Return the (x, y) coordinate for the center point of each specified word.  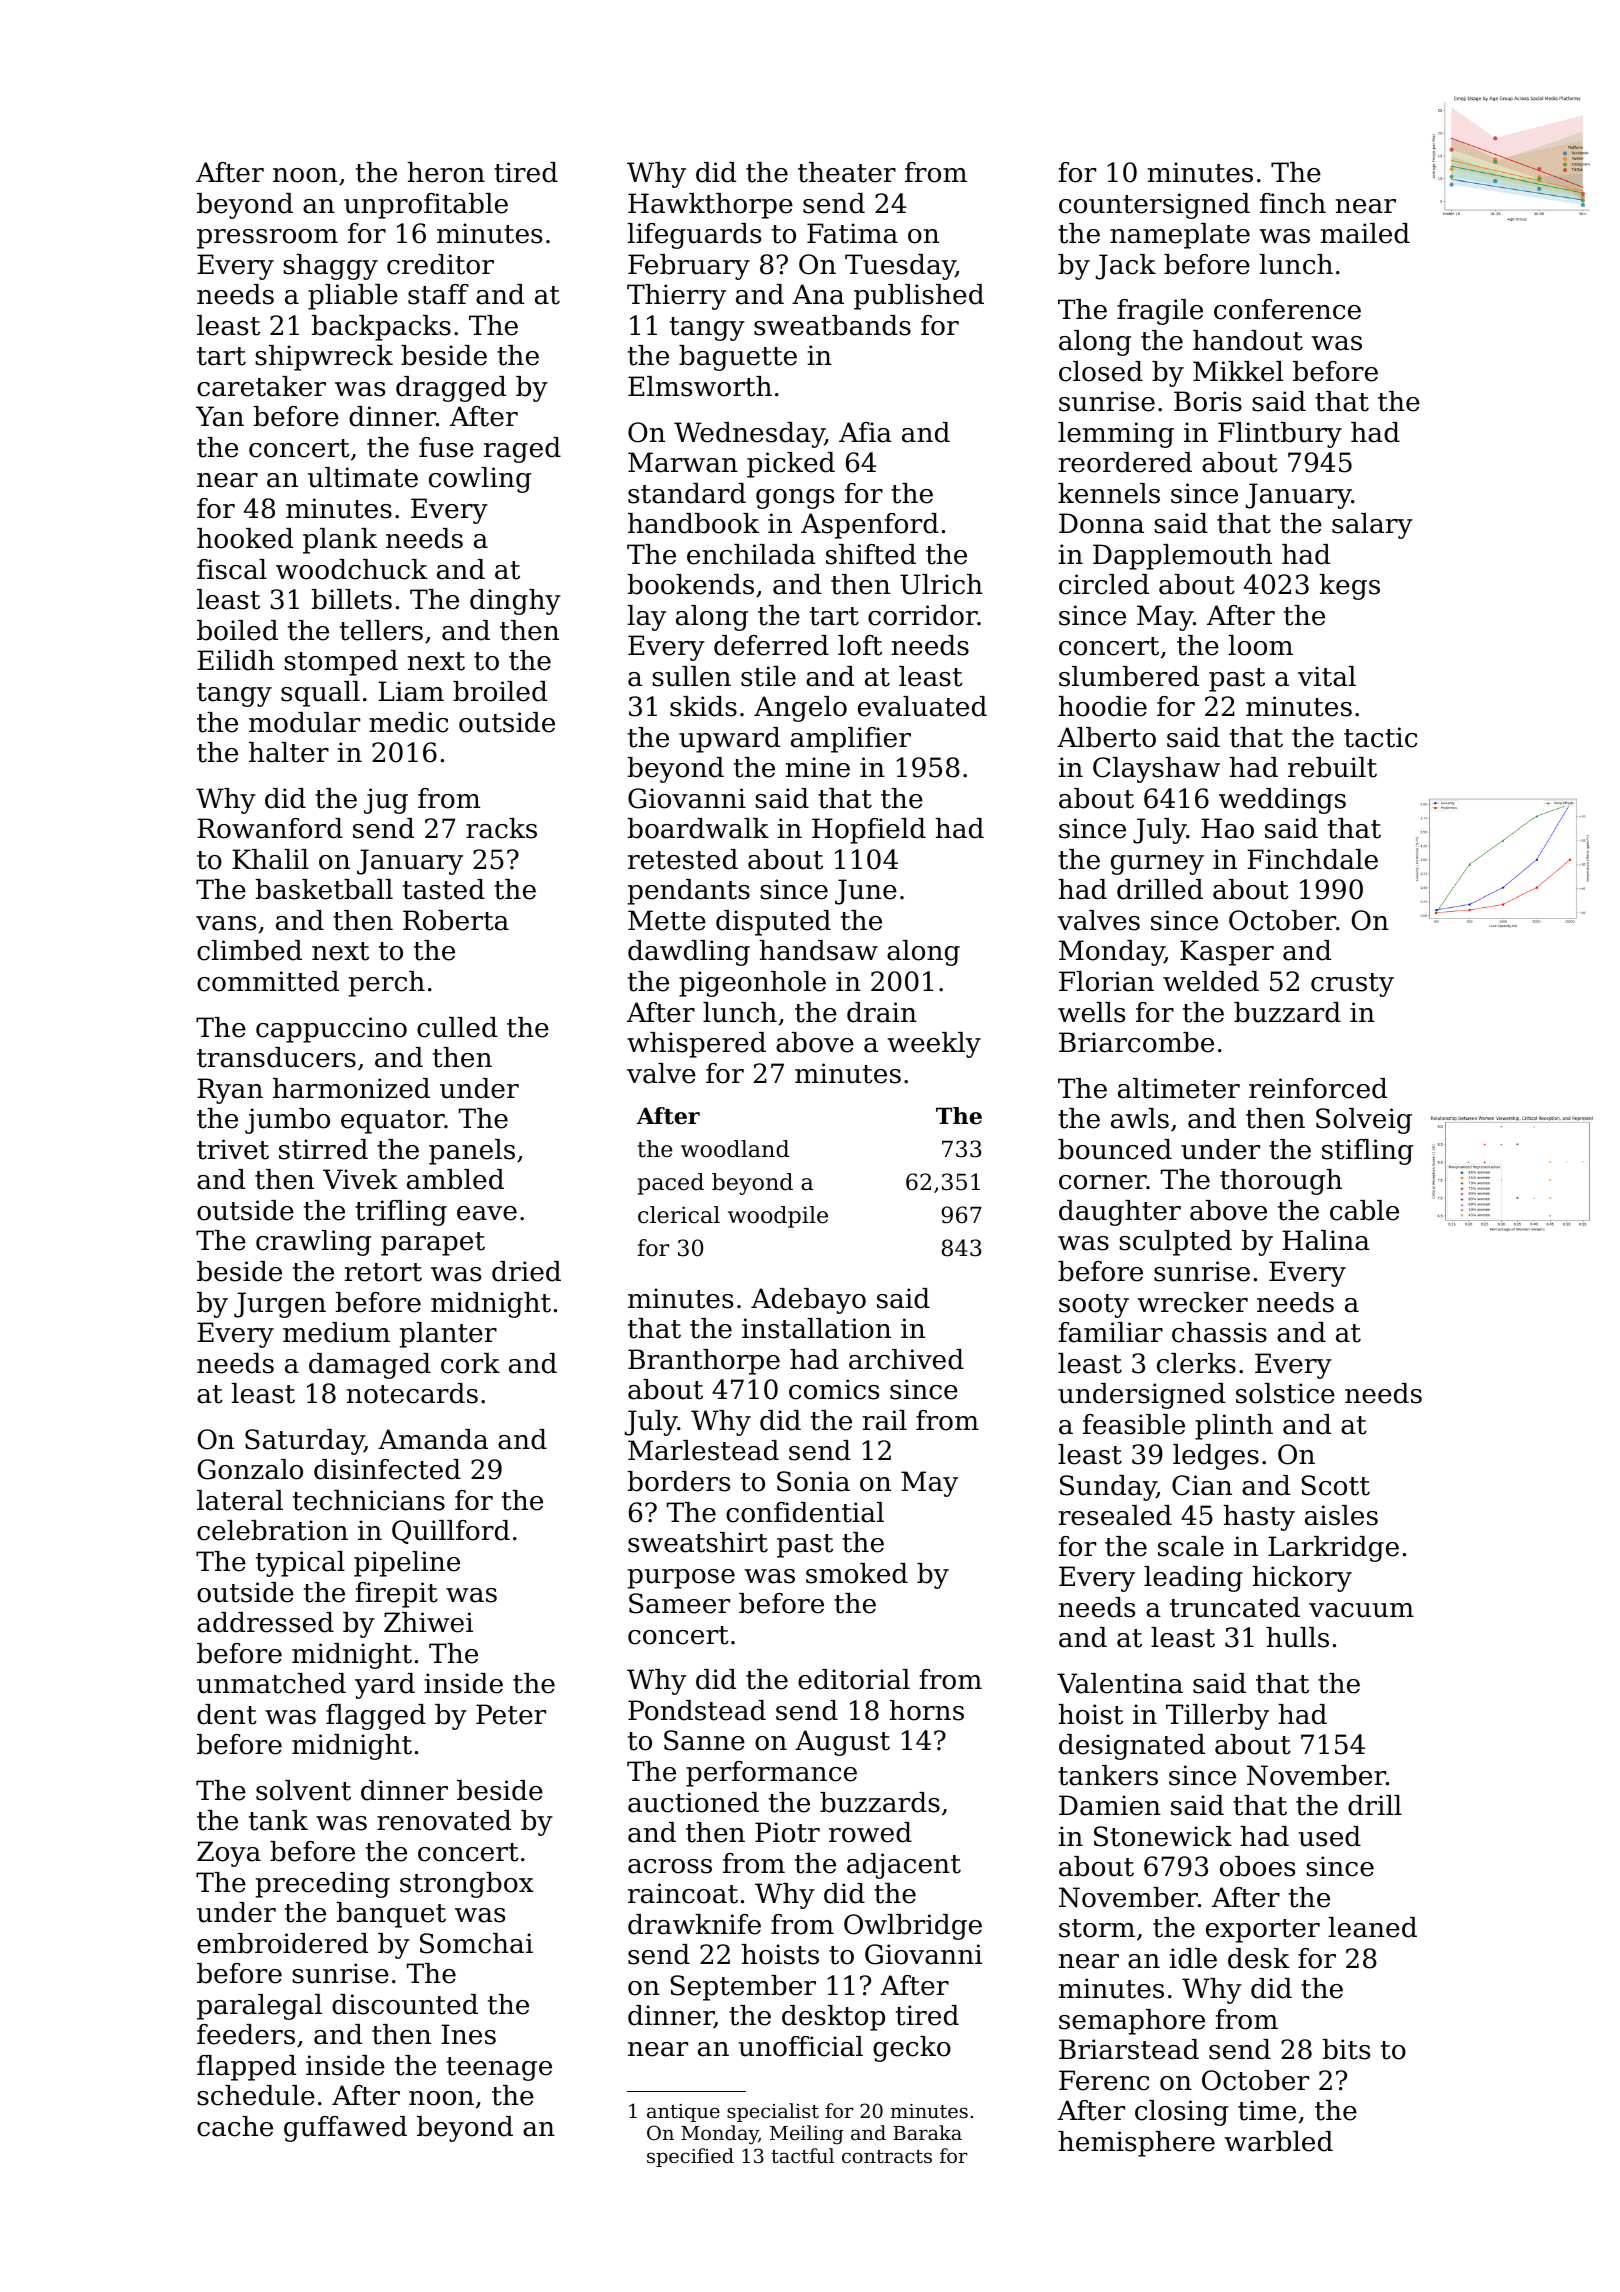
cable (1364, 1210)
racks (501, 828)
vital (1327, 676)
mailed (1365, 233)
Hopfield (869, 831)
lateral (240, 1500)
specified (690, 2157)
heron (446, 172)
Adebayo (808, 1301)
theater (847, 172)
